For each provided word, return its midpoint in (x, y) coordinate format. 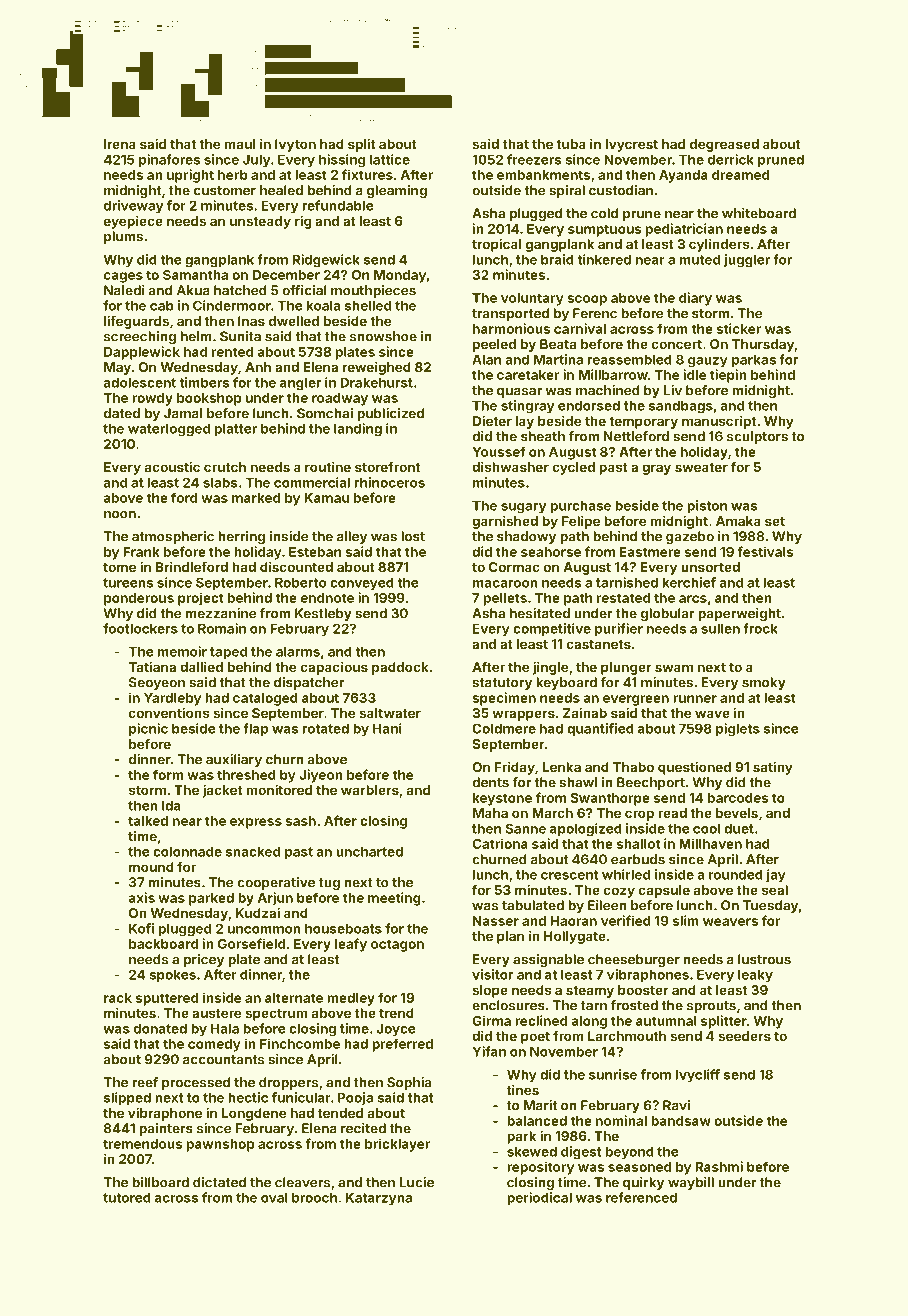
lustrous (764, 959)
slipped (127, 1098)
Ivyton (295, 145)
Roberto (300, 582)
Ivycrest (631, 145)
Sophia (409, 1083)
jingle (550, 668)
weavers (730, 922)
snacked (253, 851)
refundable (338, 205)
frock (760, 628)
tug (329, 884)
